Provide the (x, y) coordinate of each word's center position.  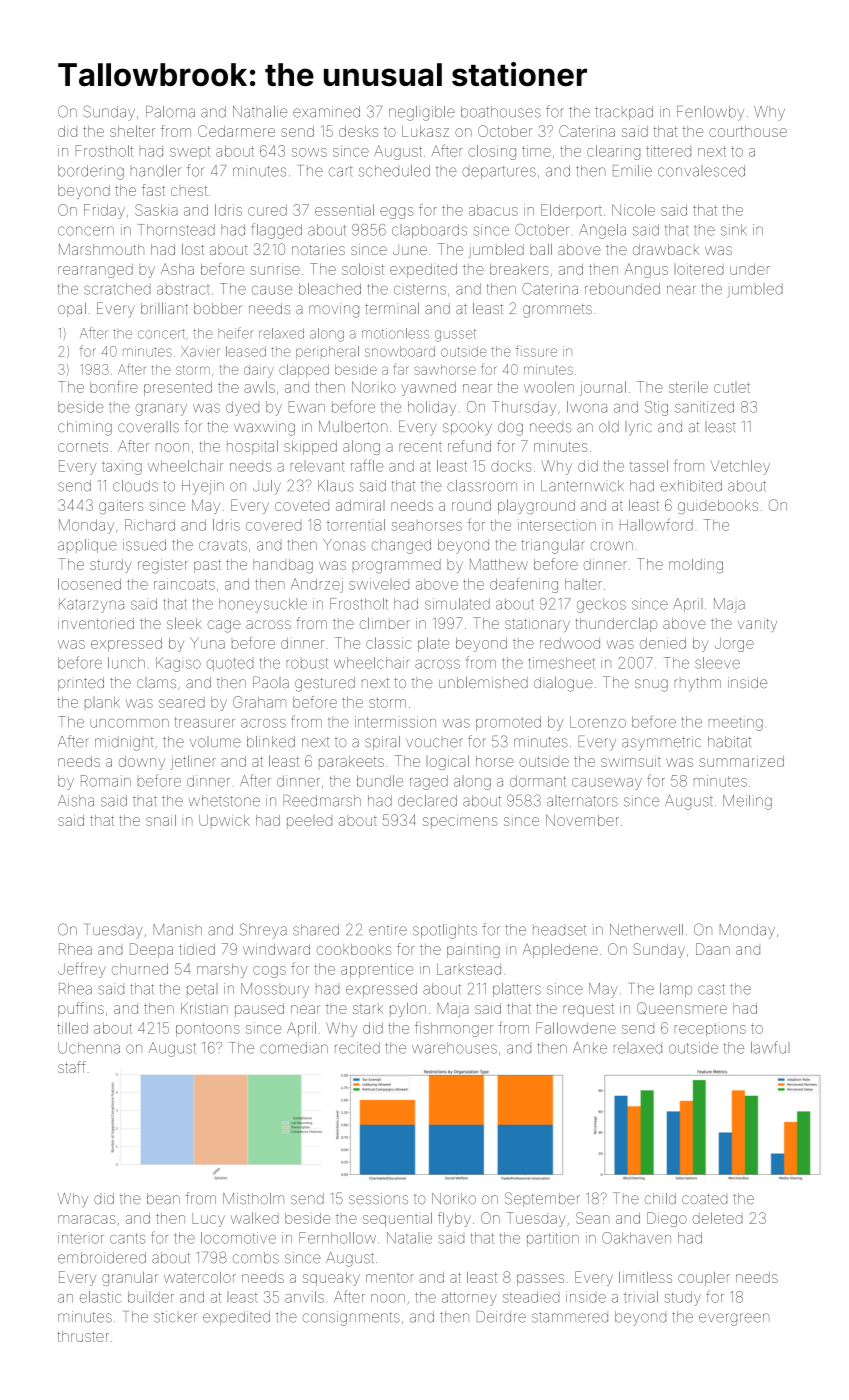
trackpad (624, 113)
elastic (100, 1297)
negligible (422, 113)
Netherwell (646, 930)
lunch (126, 663)
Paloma (170, 112)
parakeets (351, 761)
